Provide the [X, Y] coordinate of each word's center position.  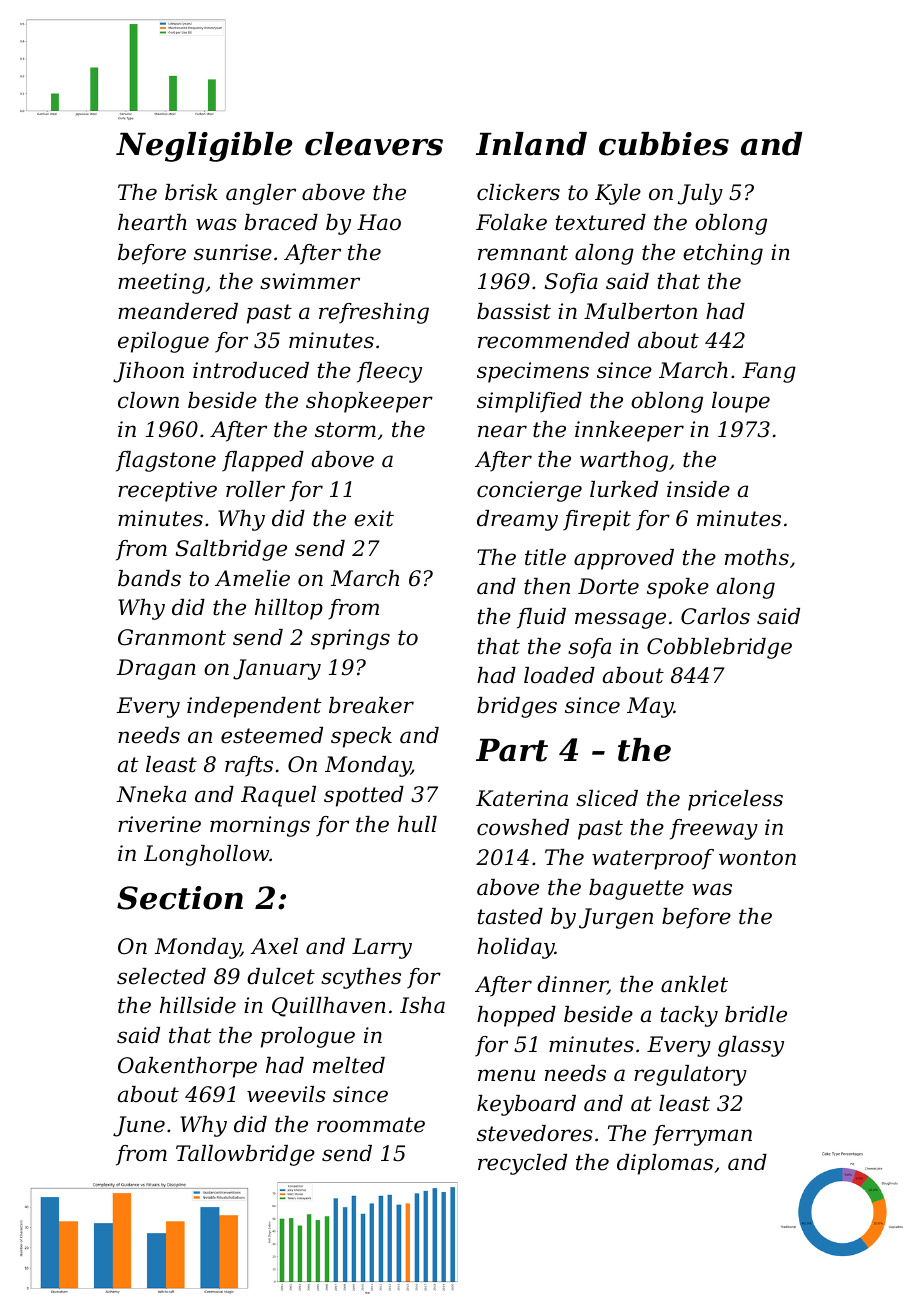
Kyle [618, 194]
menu [506, 1075]
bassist [514, 311]
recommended [554, 340]
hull [417, 824]
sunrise [233, 252]
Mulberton [640, 311]
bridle [756, 1014]
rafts [249, 766]
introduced [251, 370]
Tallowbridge [245, 1155]
